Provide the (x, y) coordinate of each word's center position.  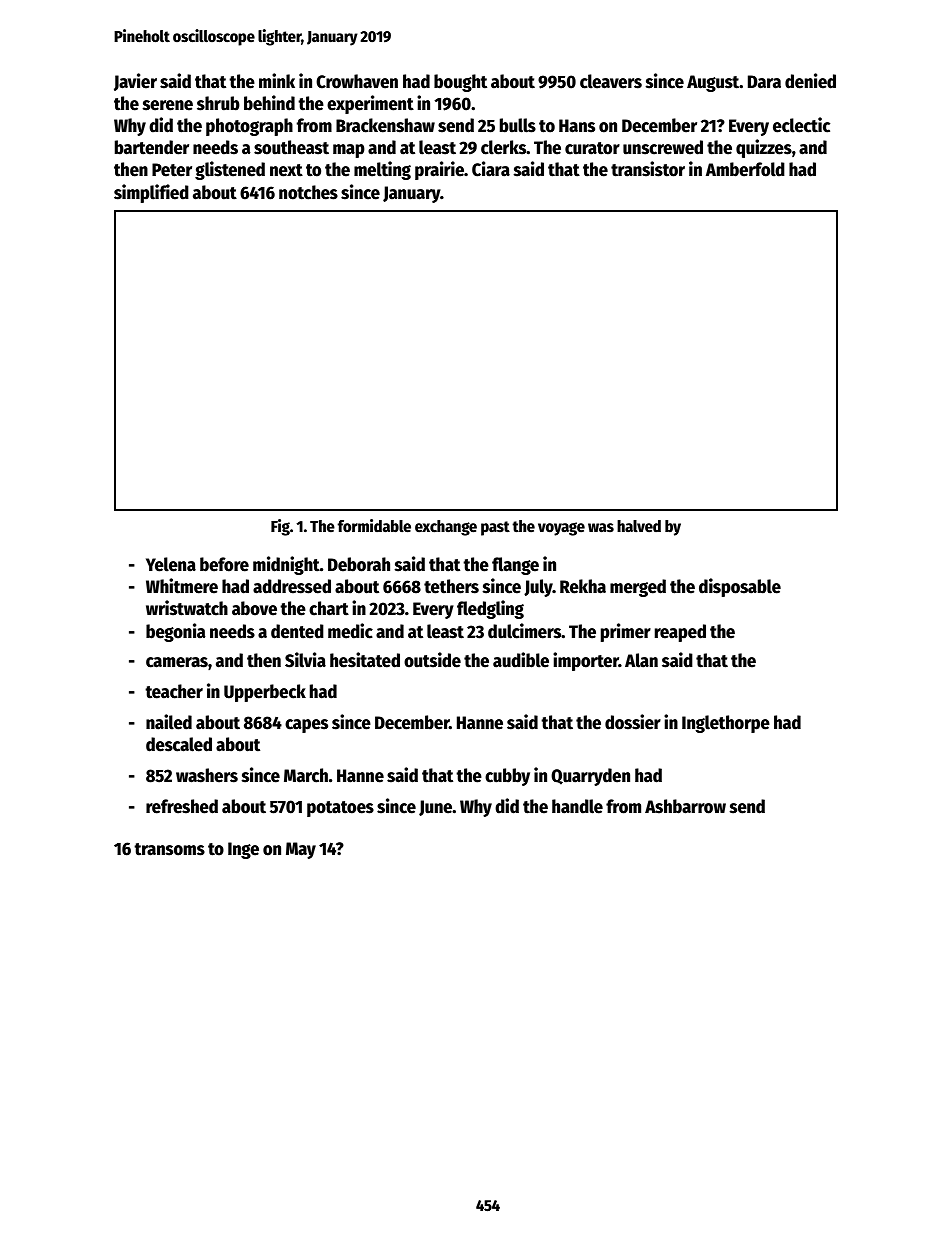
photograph (249, 127)
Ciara (491, 169)
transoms (169, 849)
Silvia (305, 660)
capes (306, 726)
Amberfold (745, 169)
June (435, 808)
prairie (439, 170)
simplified (151, 193)
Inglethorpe (726, 724)
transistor (648, 169)
